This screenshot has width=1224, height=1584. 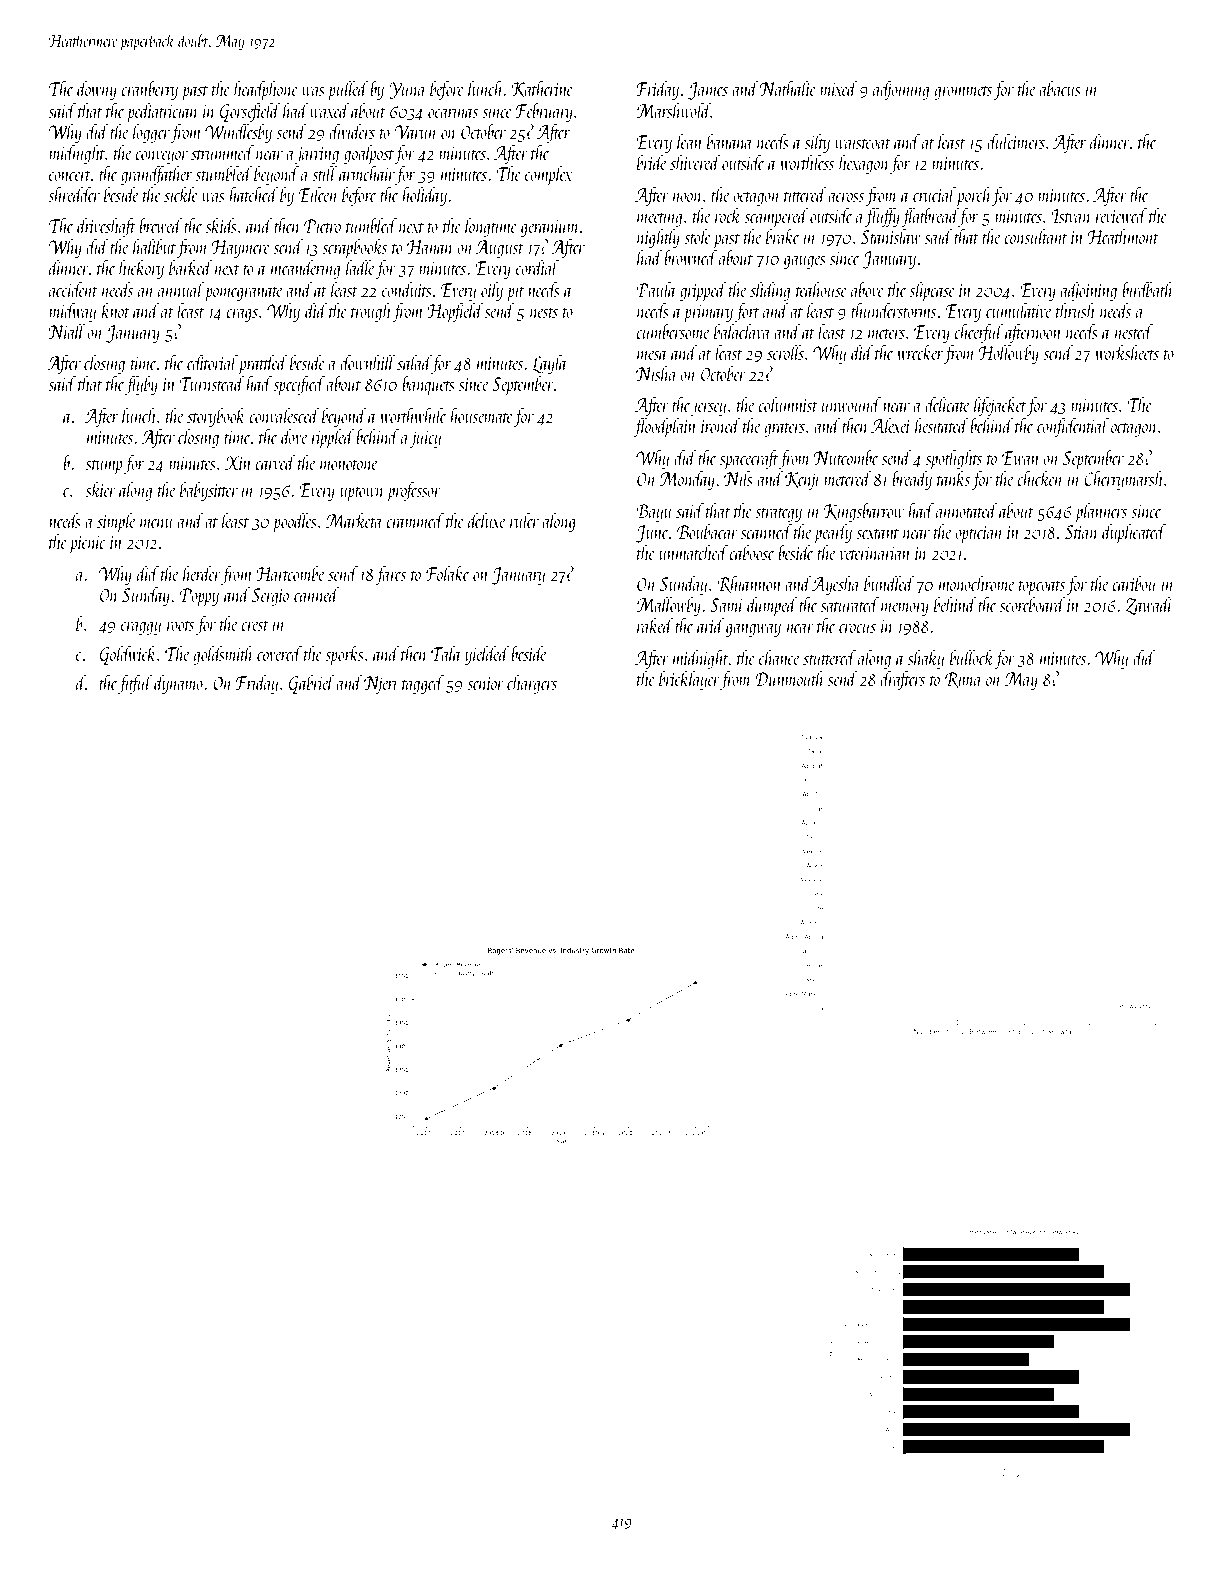 I want to click on Bayu, so click(x=654, y=513).
